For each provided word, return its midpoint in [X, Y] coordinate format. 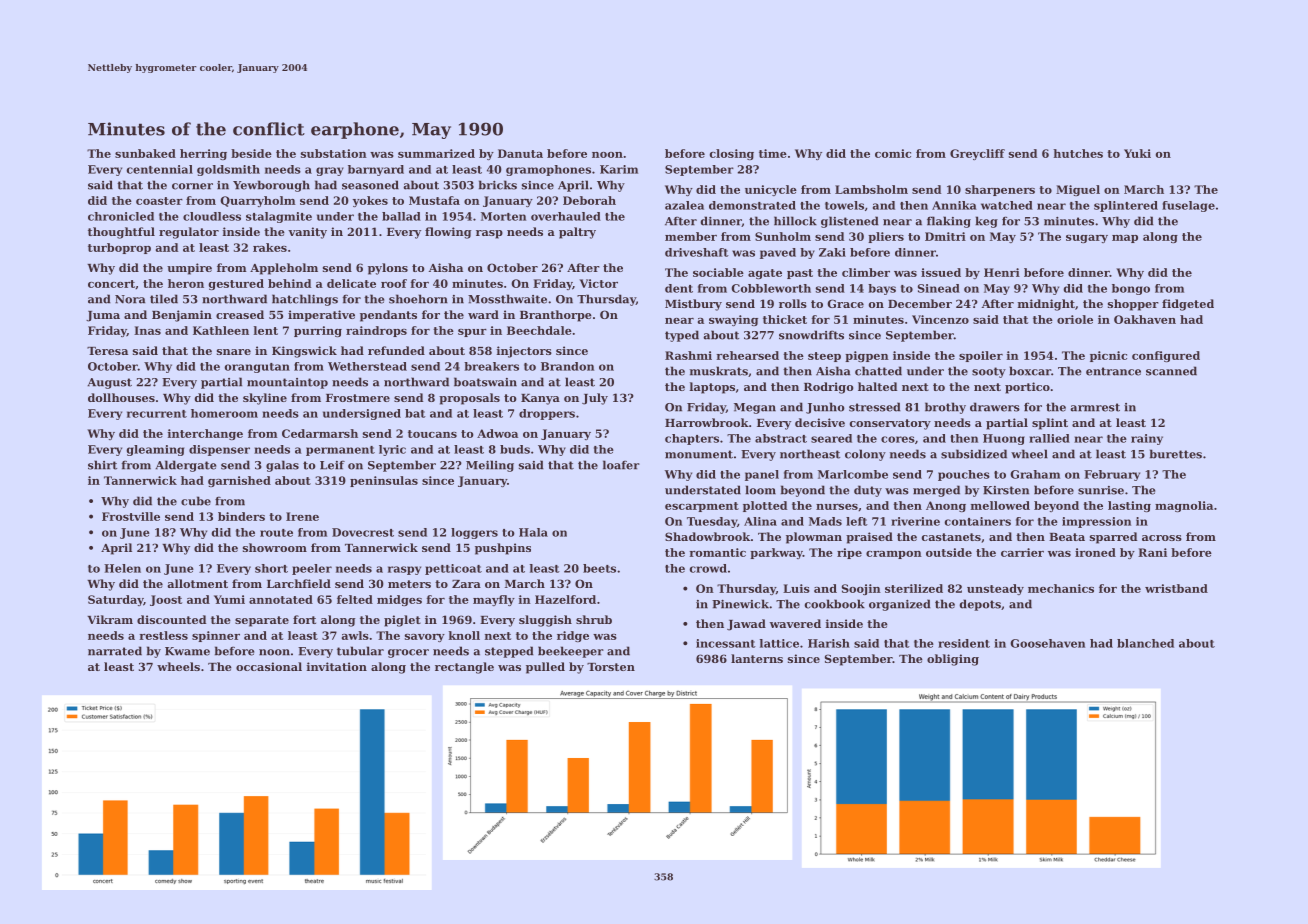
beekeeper [571, 652]
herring [203, 154]
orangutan [257, 368]
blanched [1145, 643]
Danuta [520, 153]
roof [394, 283]
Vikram [110, 619]
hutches [1078, 153]
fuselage [1188, 206]
